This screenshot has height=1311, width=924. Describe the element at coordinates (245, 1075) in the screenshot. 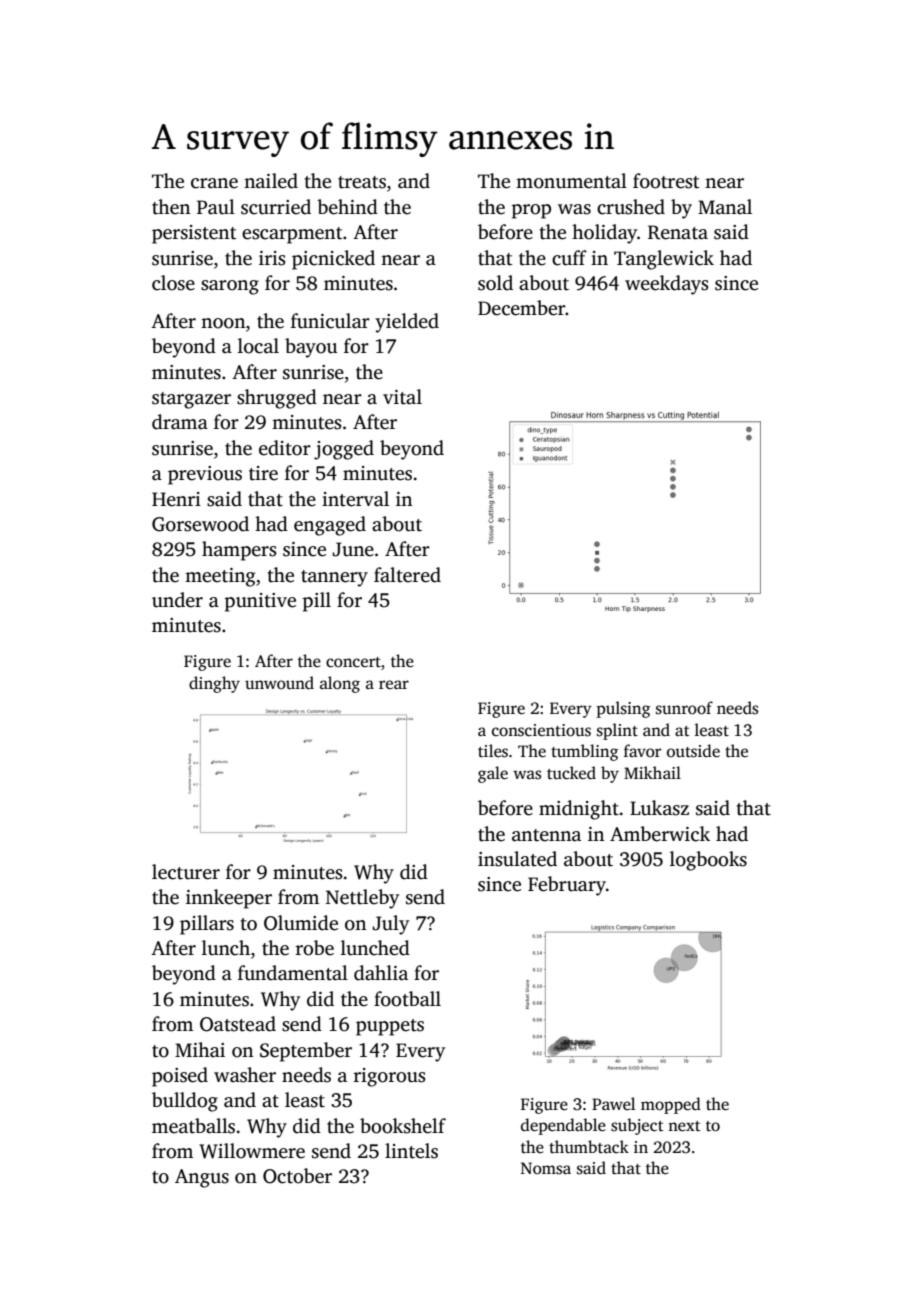

I see `washer` at that location.
